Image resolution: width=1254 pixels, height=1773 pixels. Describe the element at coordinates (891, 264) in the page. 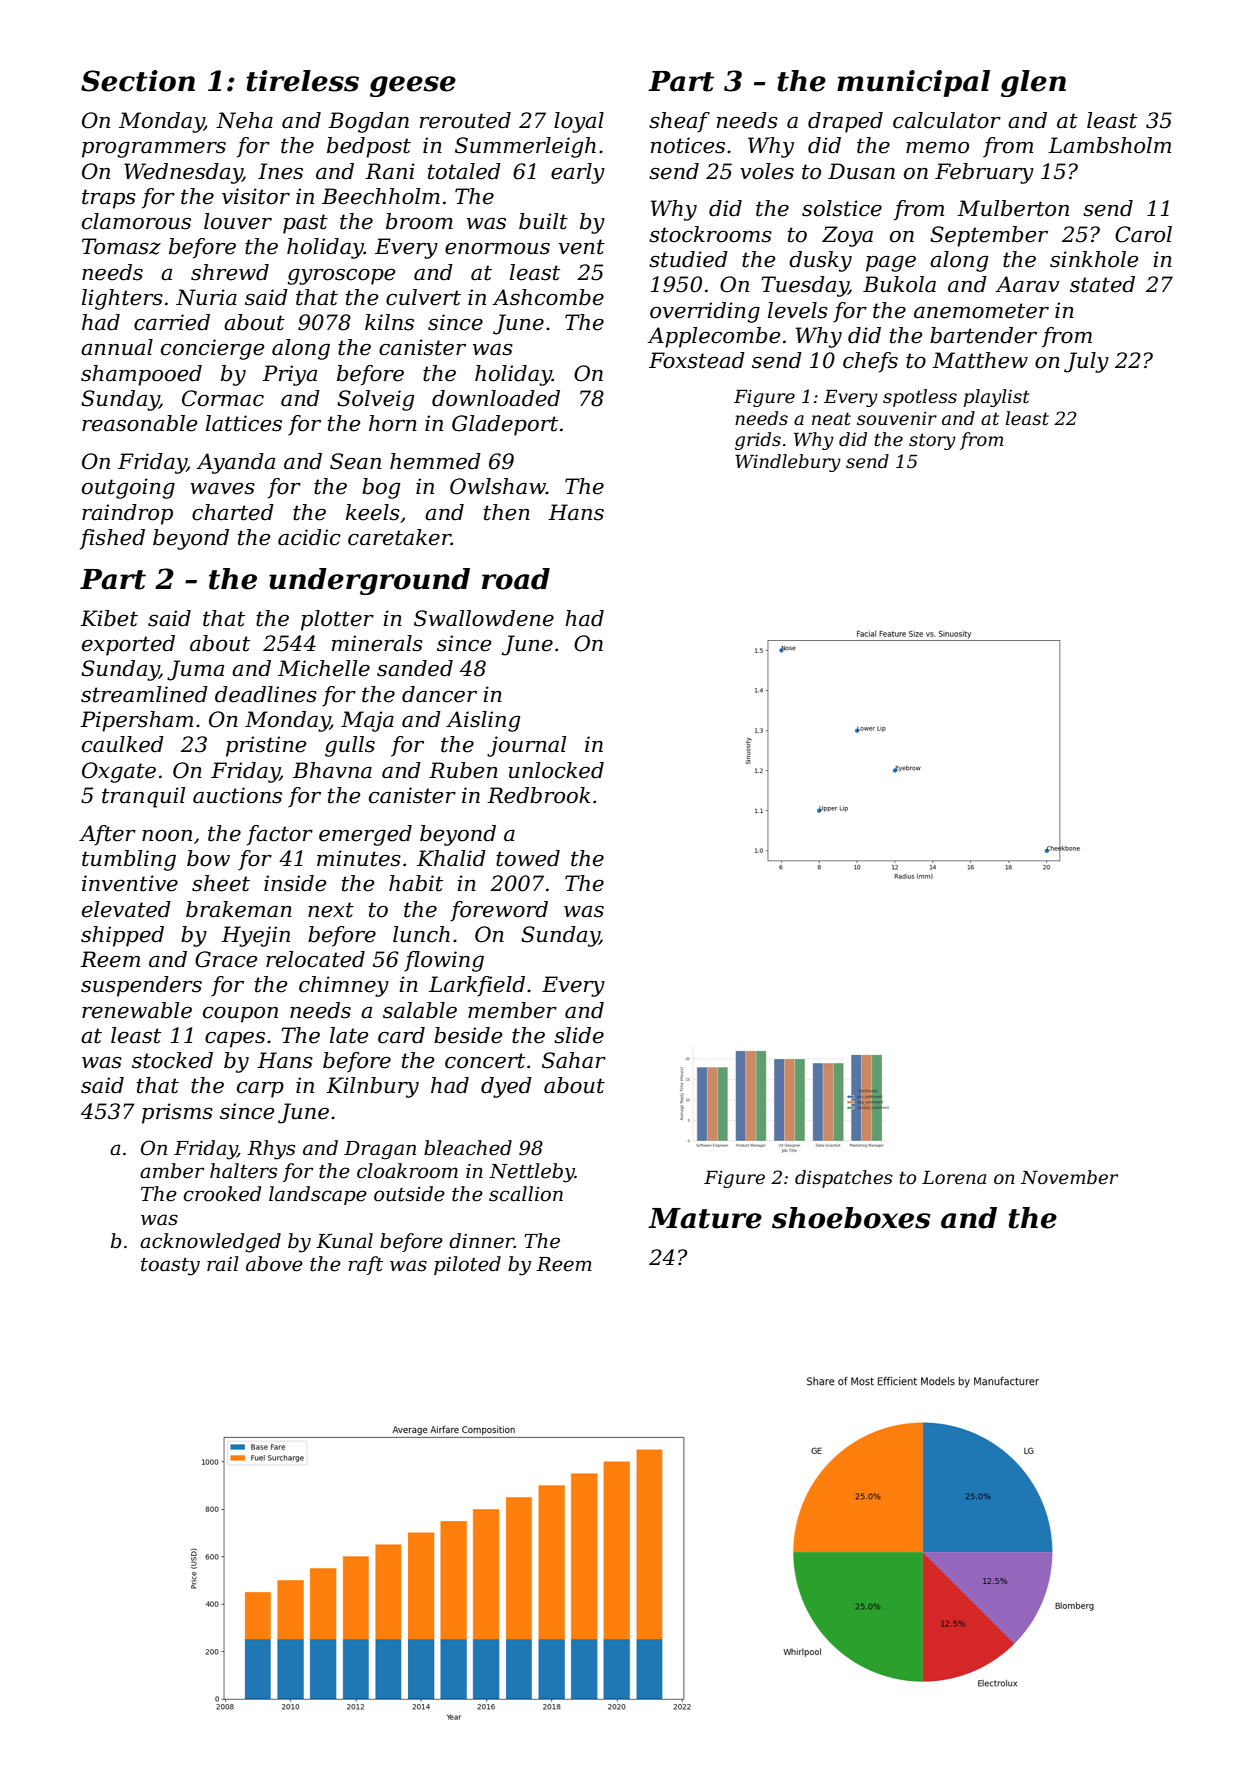

I see `page` at that location.
